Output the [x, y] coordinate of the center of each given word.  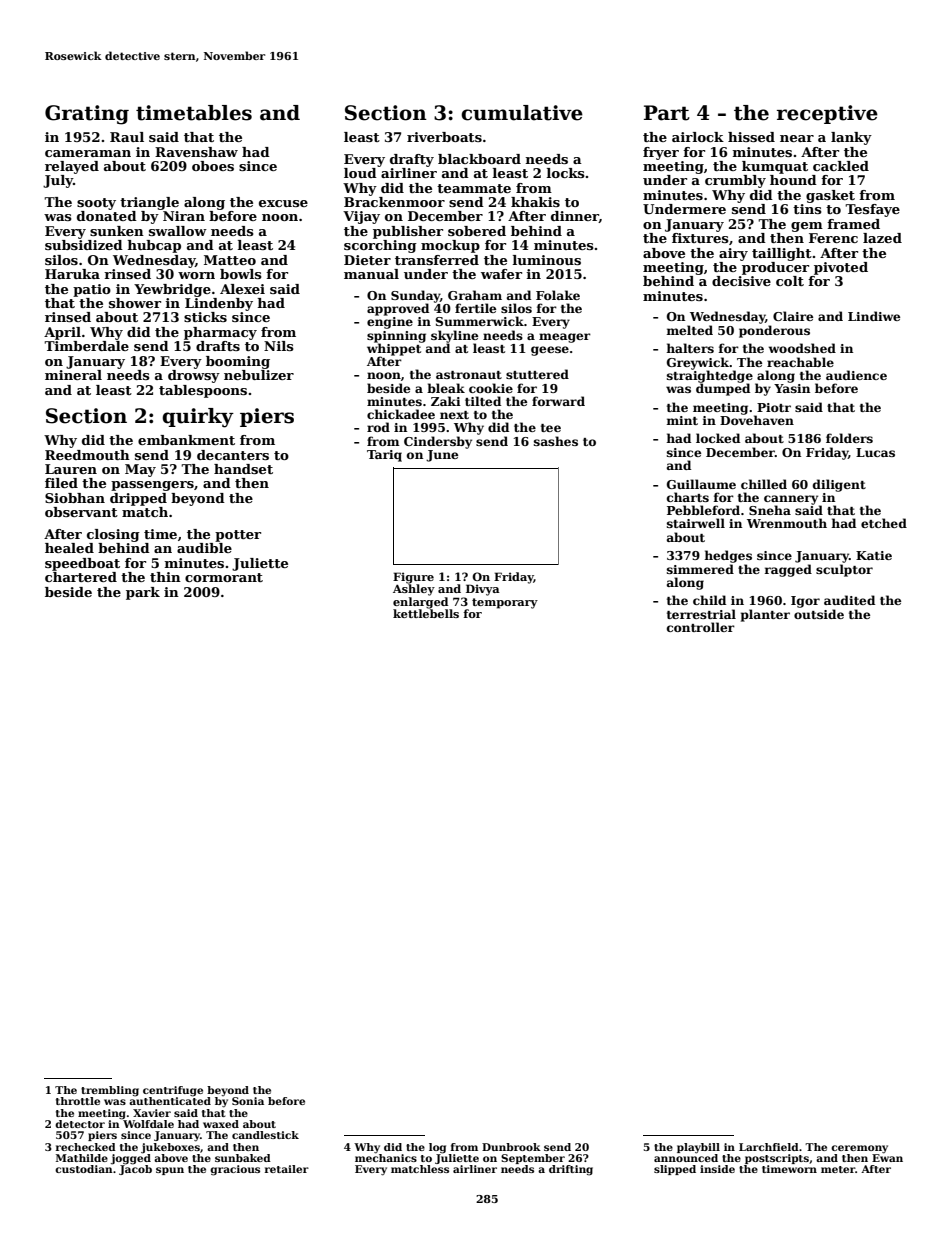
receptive [827, 114]
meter [838, 1169]
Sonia [248, 1101]
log [437, 1148]
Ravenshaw [196, 152]
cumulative [522, 113]
